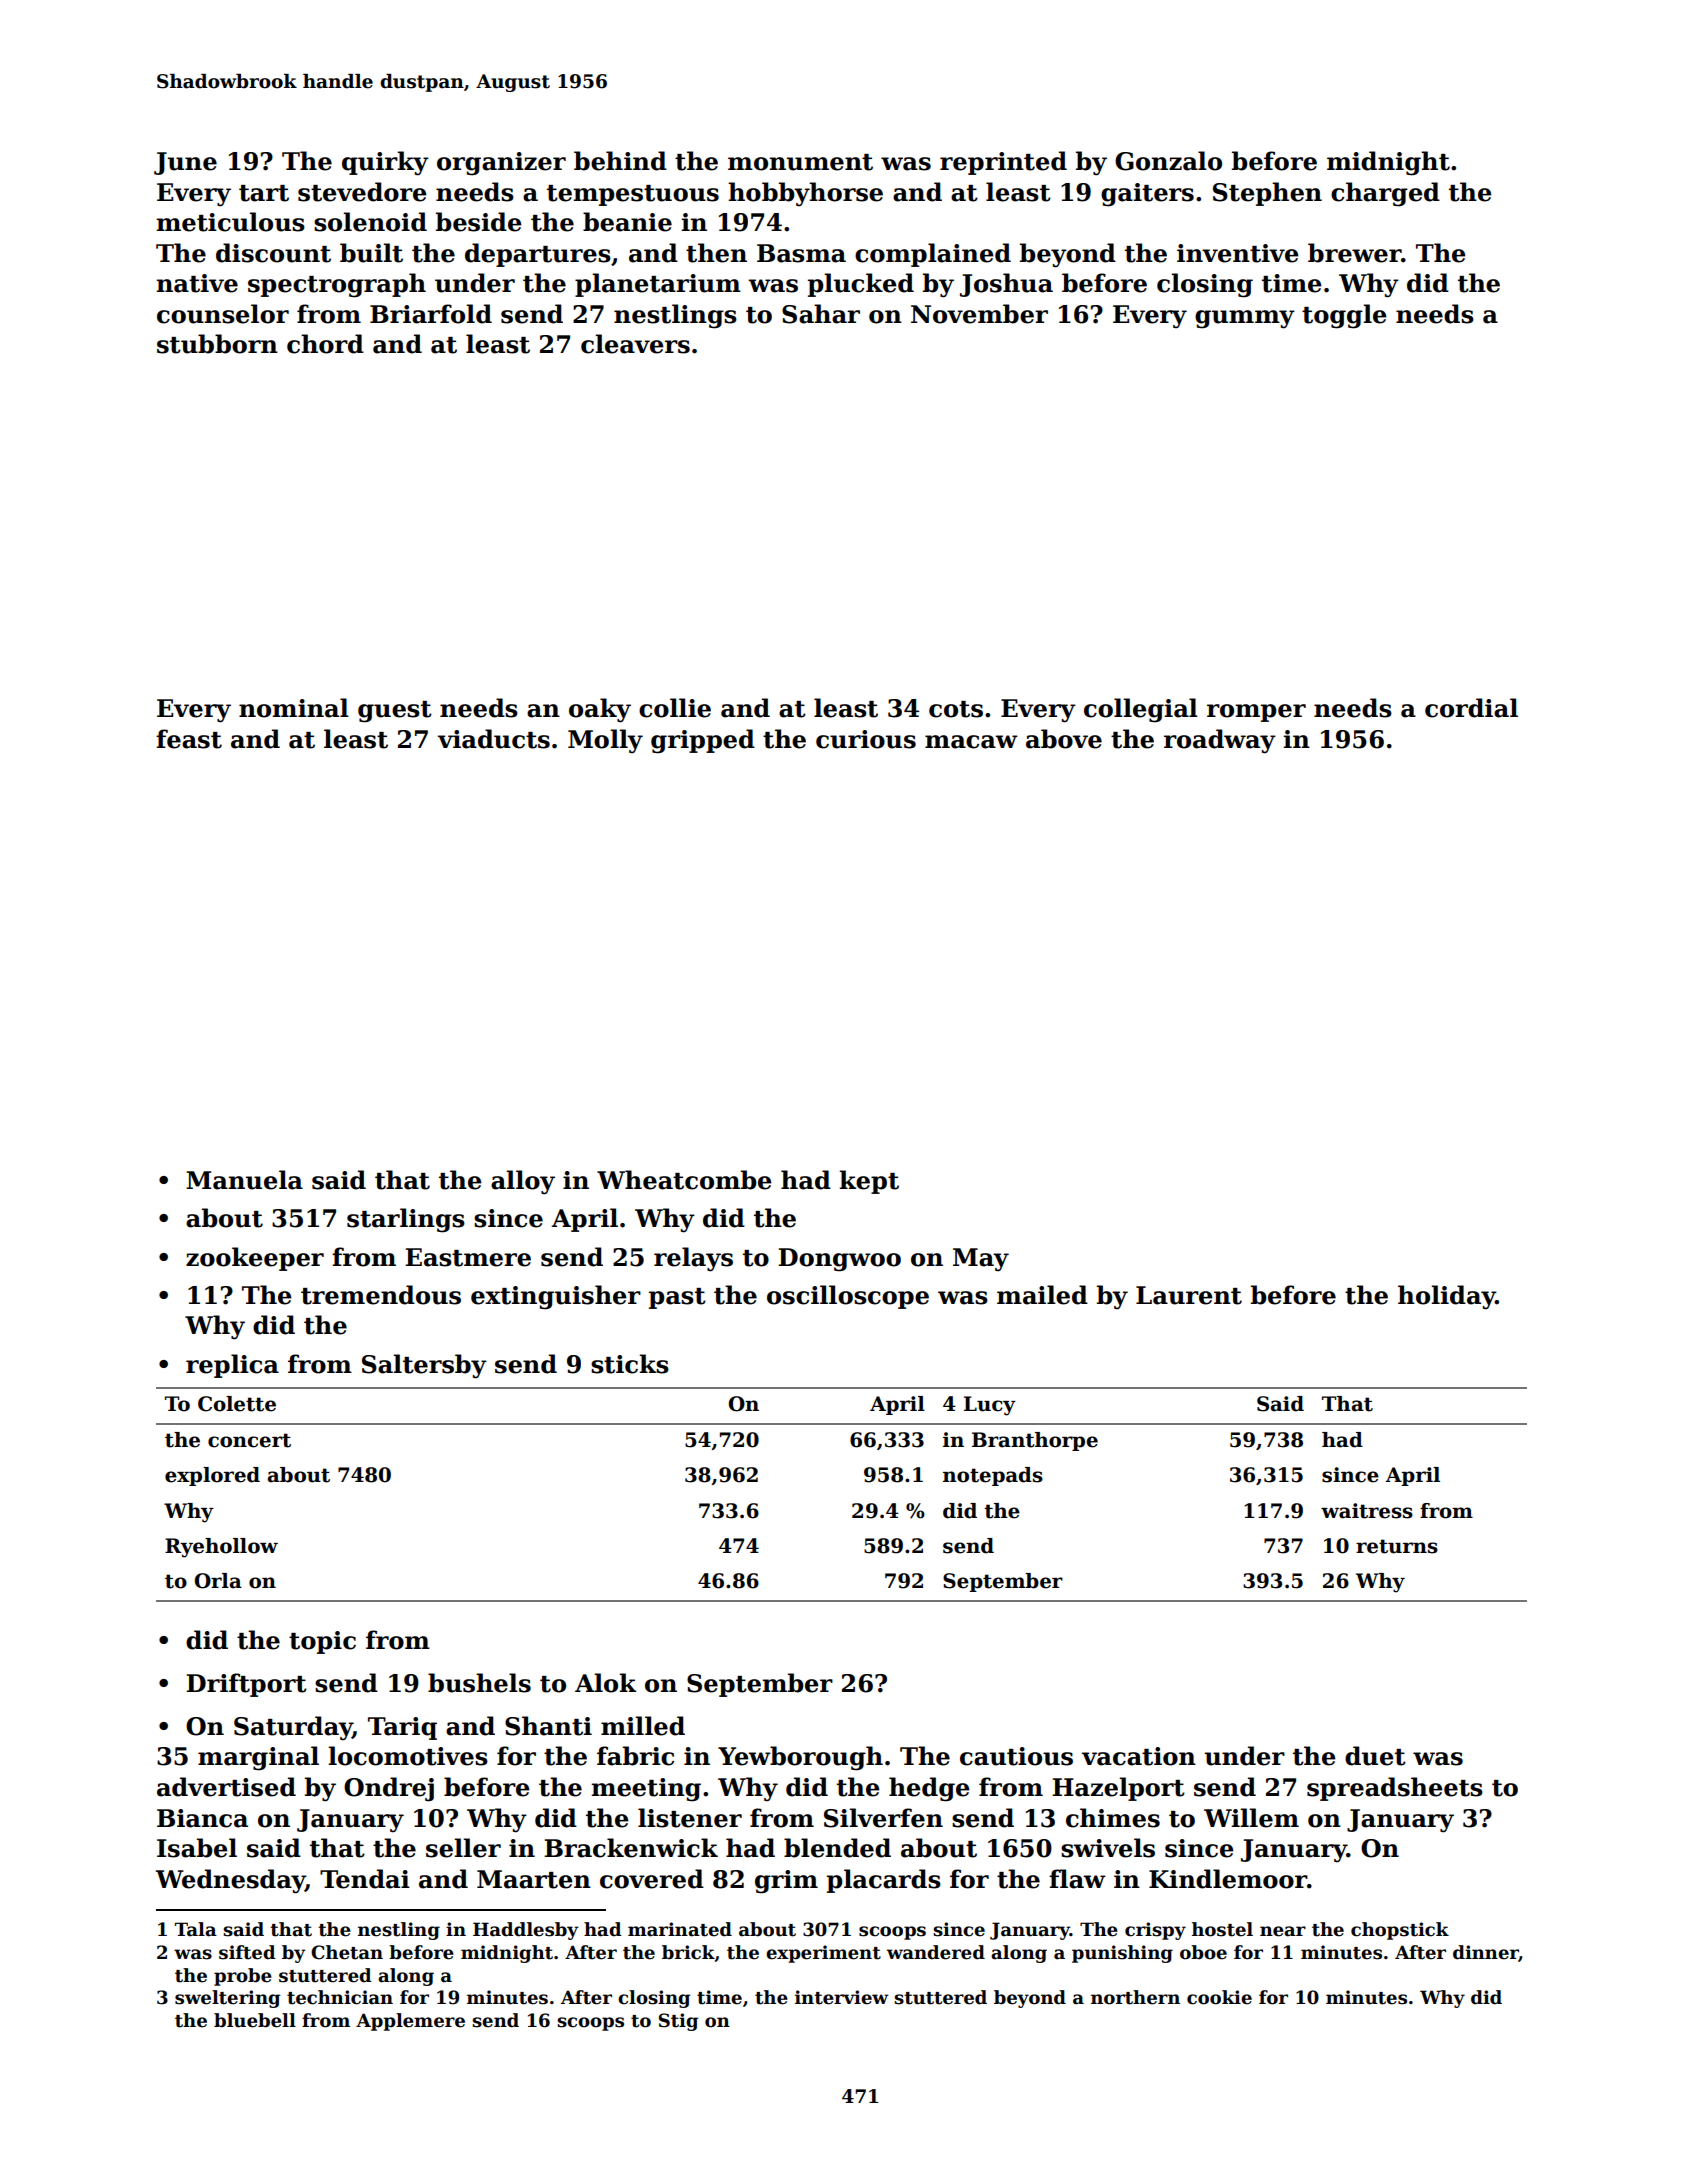 The width and height of the document is (1683, 2178). What do you see at coordinates (255, 2020) in the document?
I see `bluebell` at bounding box center [255, 2020].
